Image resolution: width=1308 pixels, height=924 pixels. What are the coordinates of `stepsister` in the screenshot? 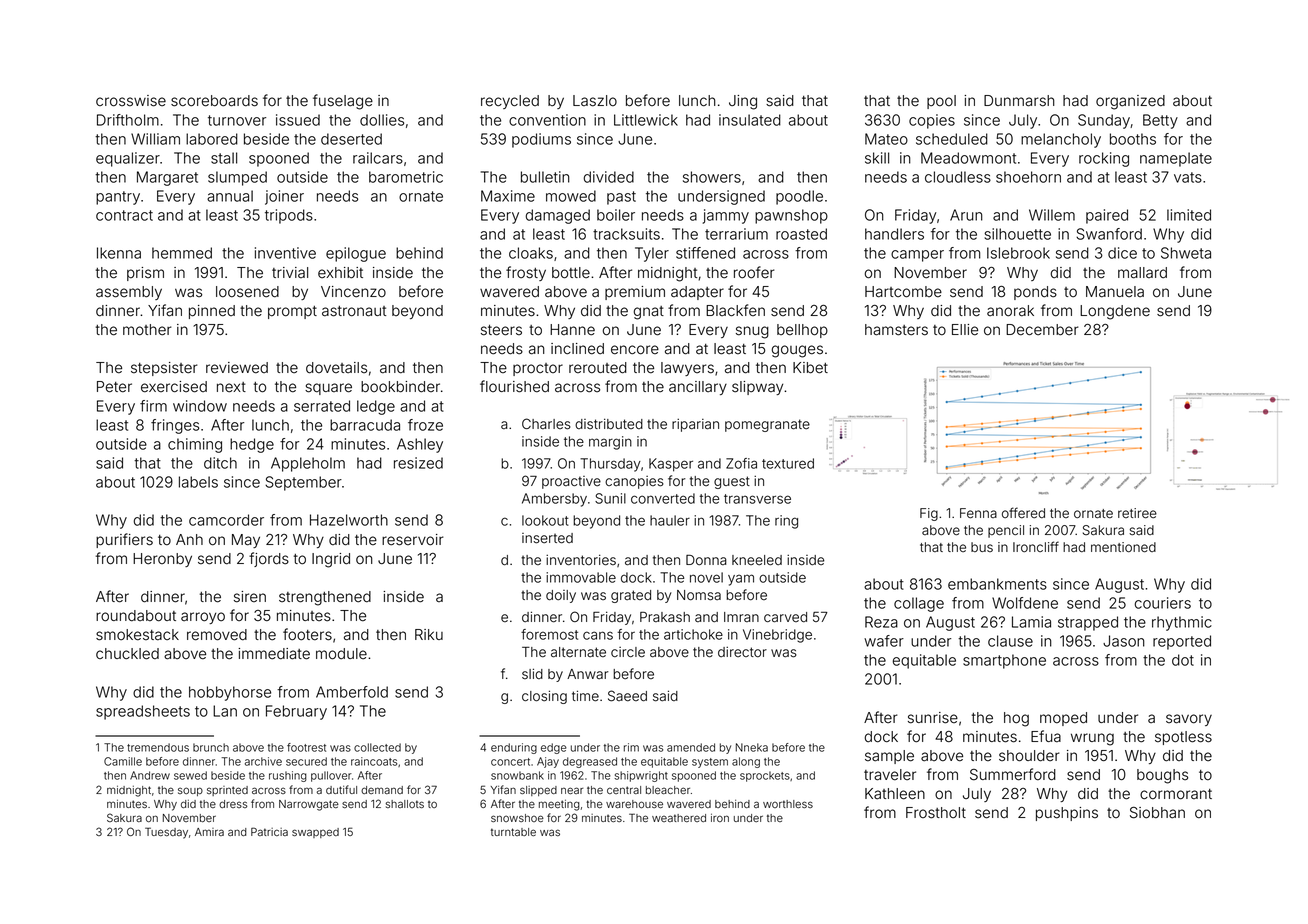 It's located at (164, 369).
